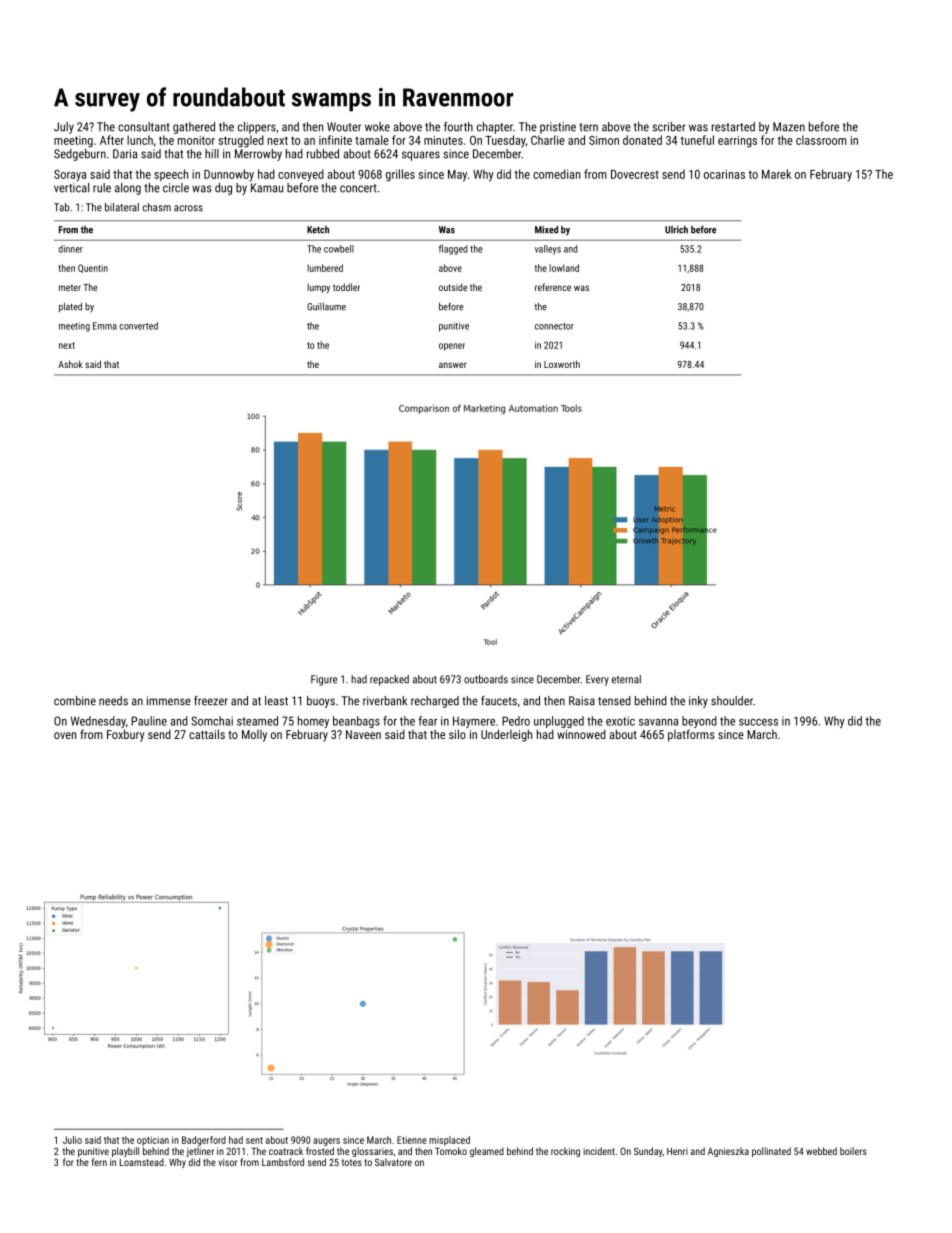  What do you see at coordinates (453, 250) in the document?
I see `flagged` at bounding box center [453, 250].
